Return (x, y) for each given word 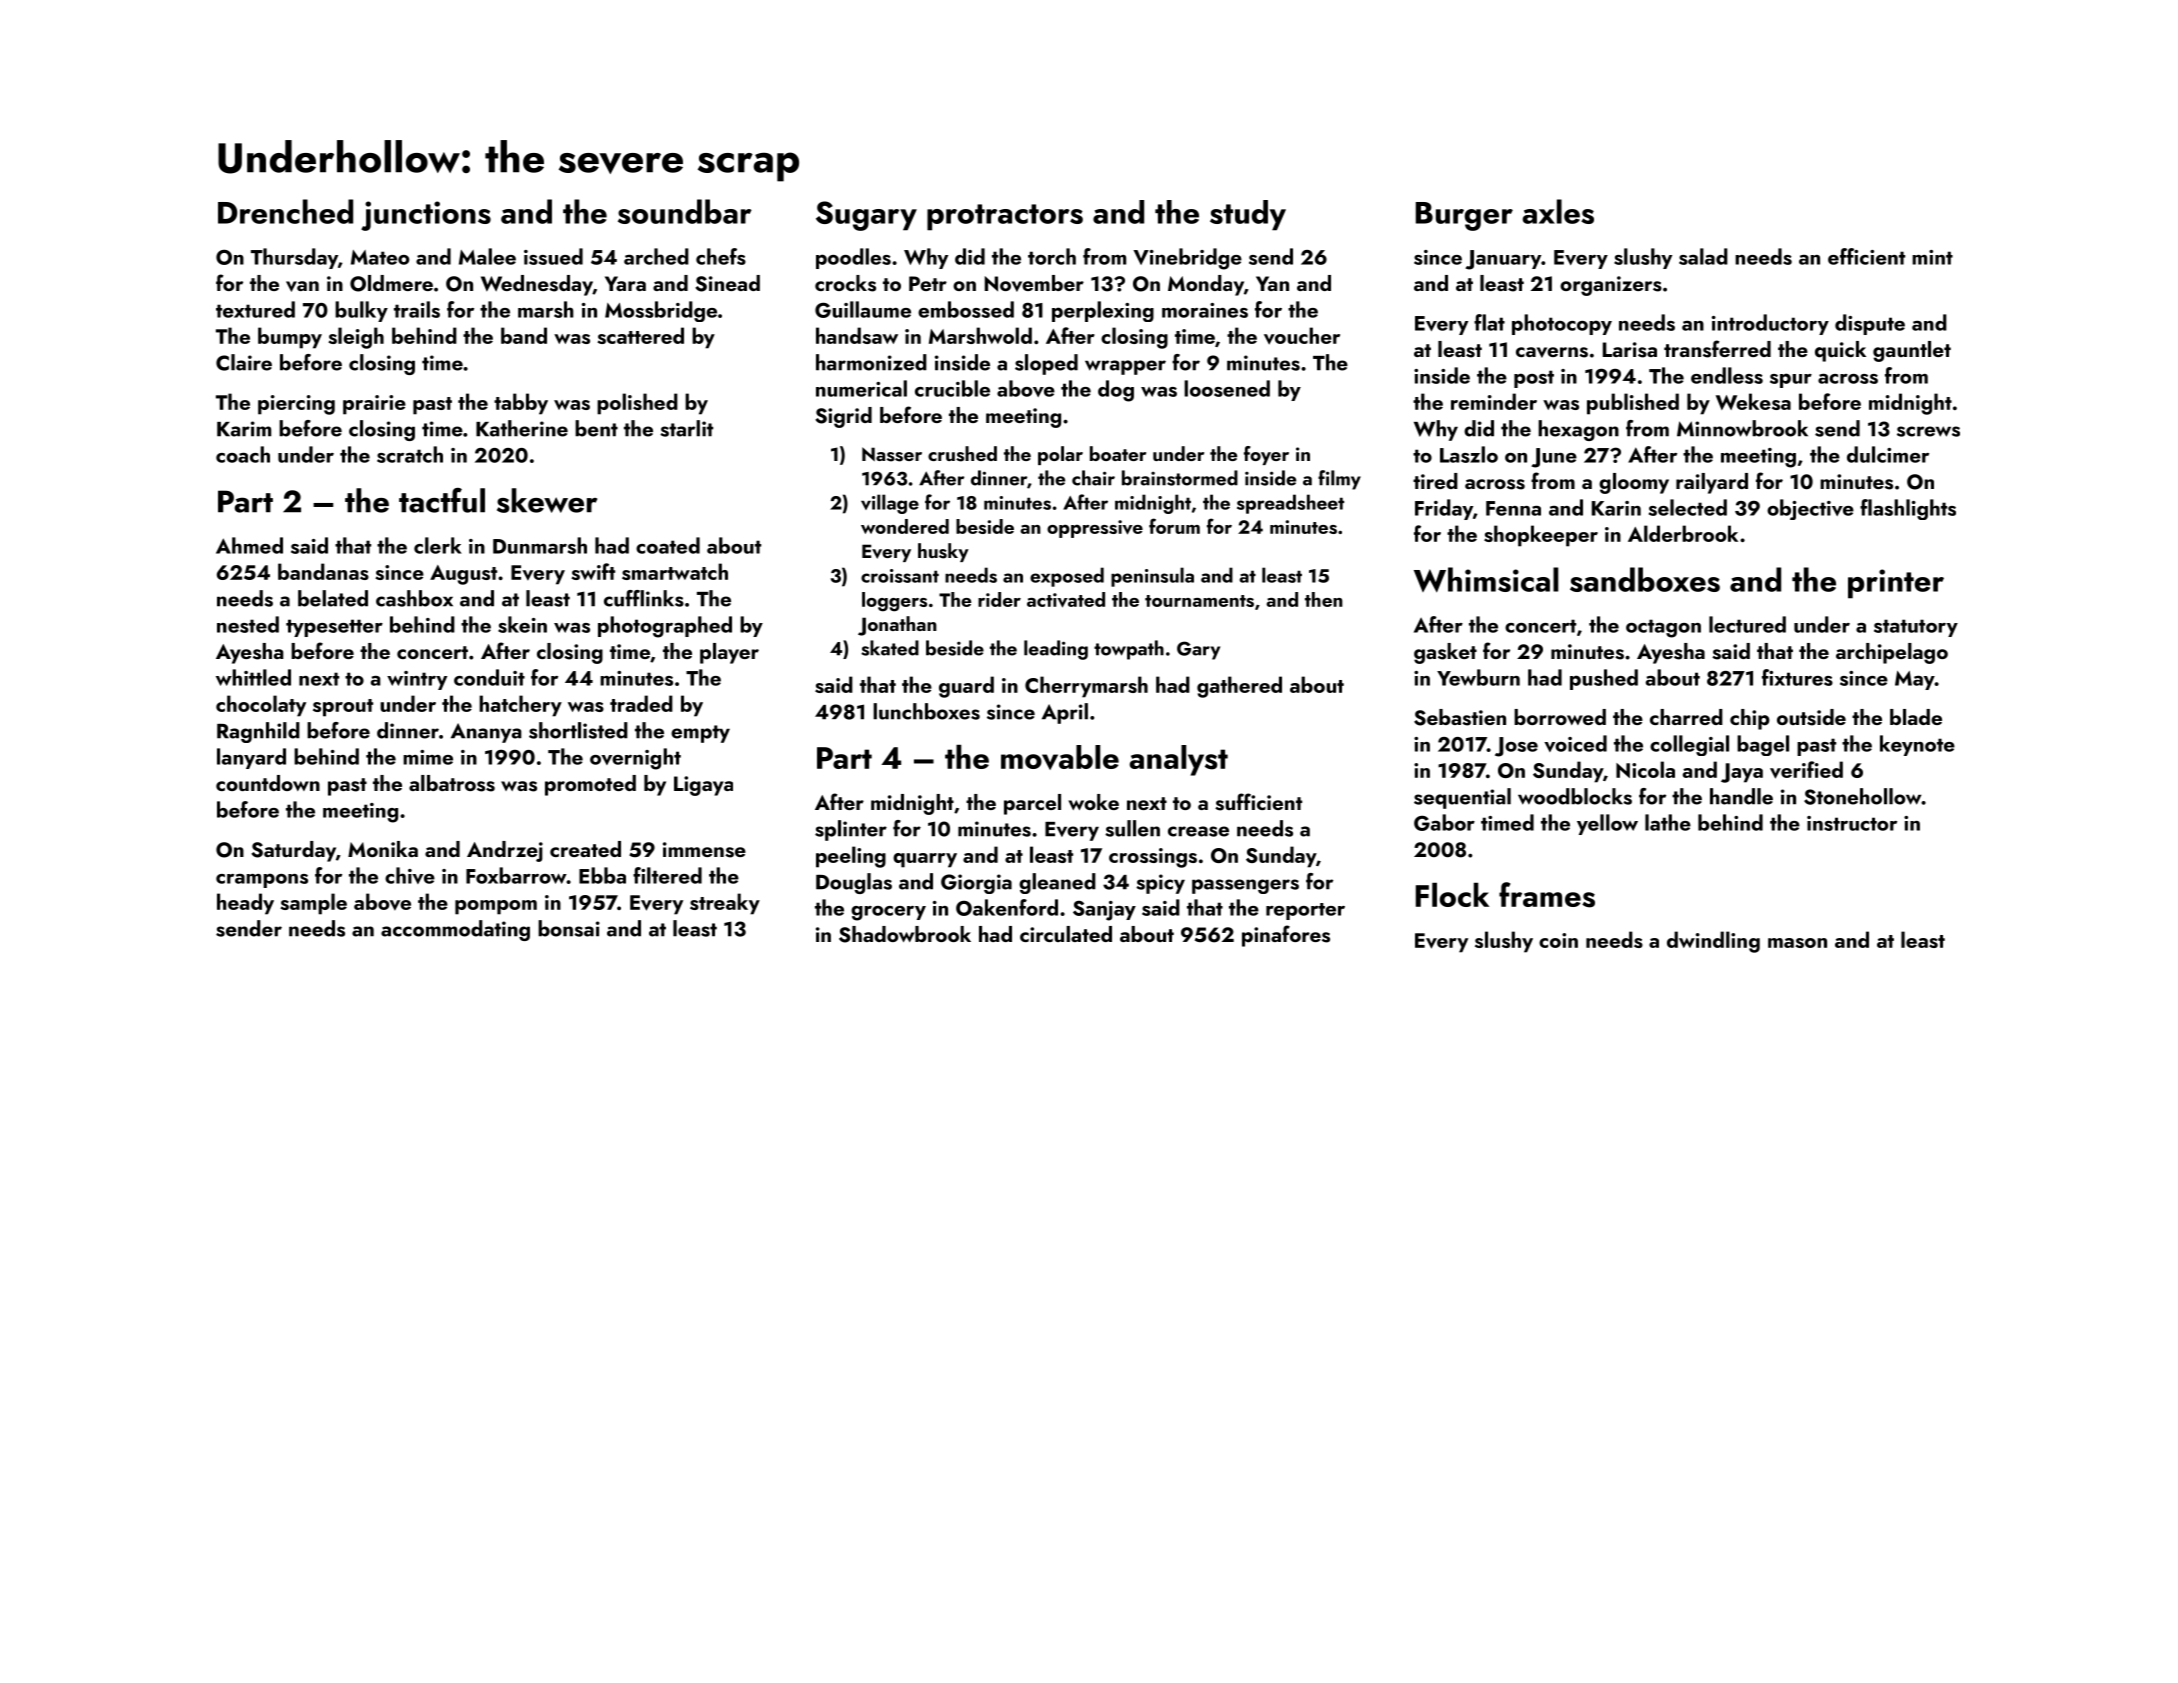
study (1248, 215)
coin (1558, 940)
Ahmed (249, 545)
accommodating (455, 930)
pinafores (1286, 936)
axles (1558, 211)
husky (943, 552)
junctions (426, 216)
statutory (1916, 628)
